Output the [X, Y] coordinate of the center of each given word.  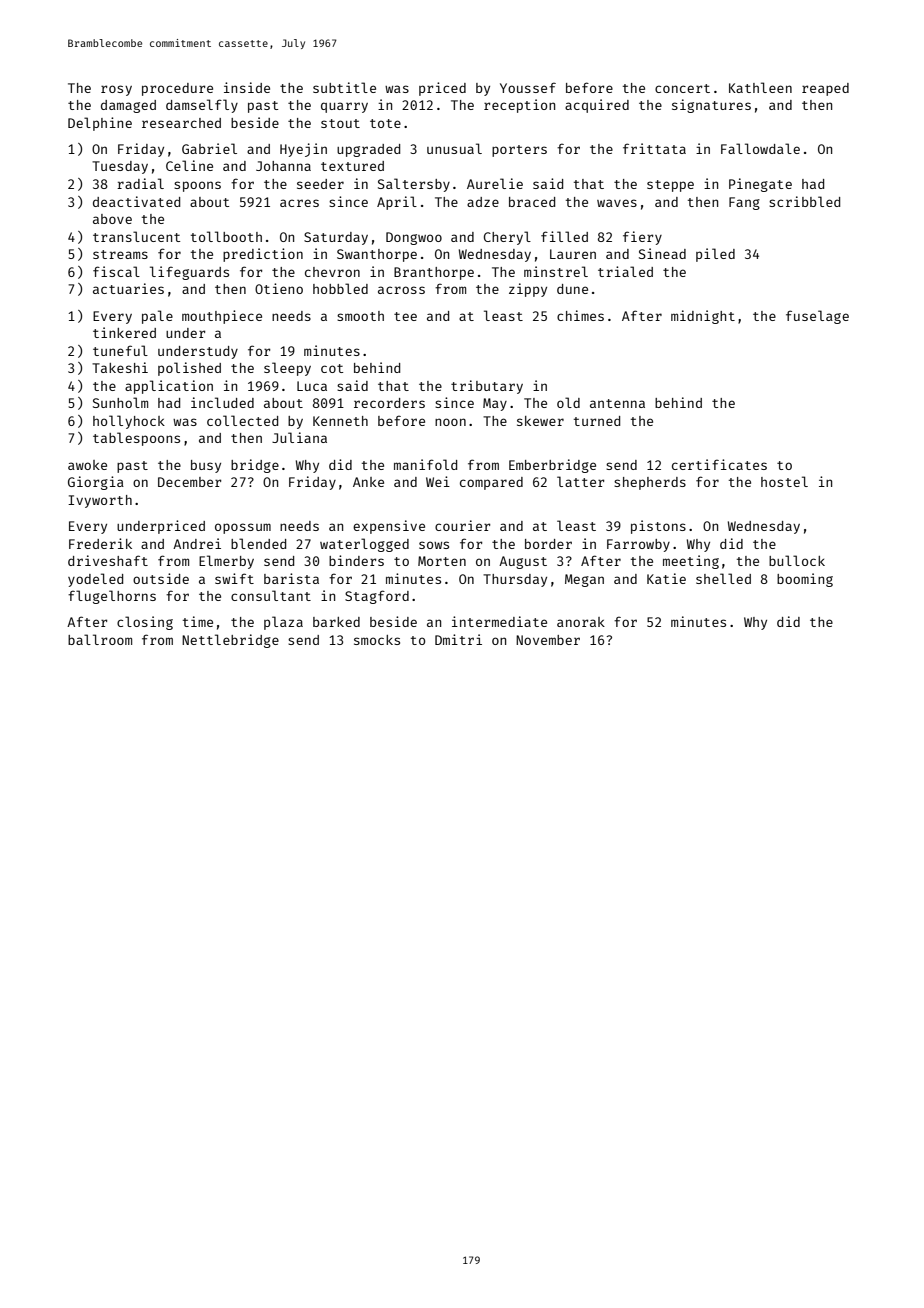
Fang [744, 203]
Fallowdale [760, 148]
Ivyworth [100, 501]
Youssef [528, 87]
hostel [784, 481]
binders [356, 560]
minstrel [556, 271]
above [112, 219]
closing [145, 623]
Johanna [283, 166]
